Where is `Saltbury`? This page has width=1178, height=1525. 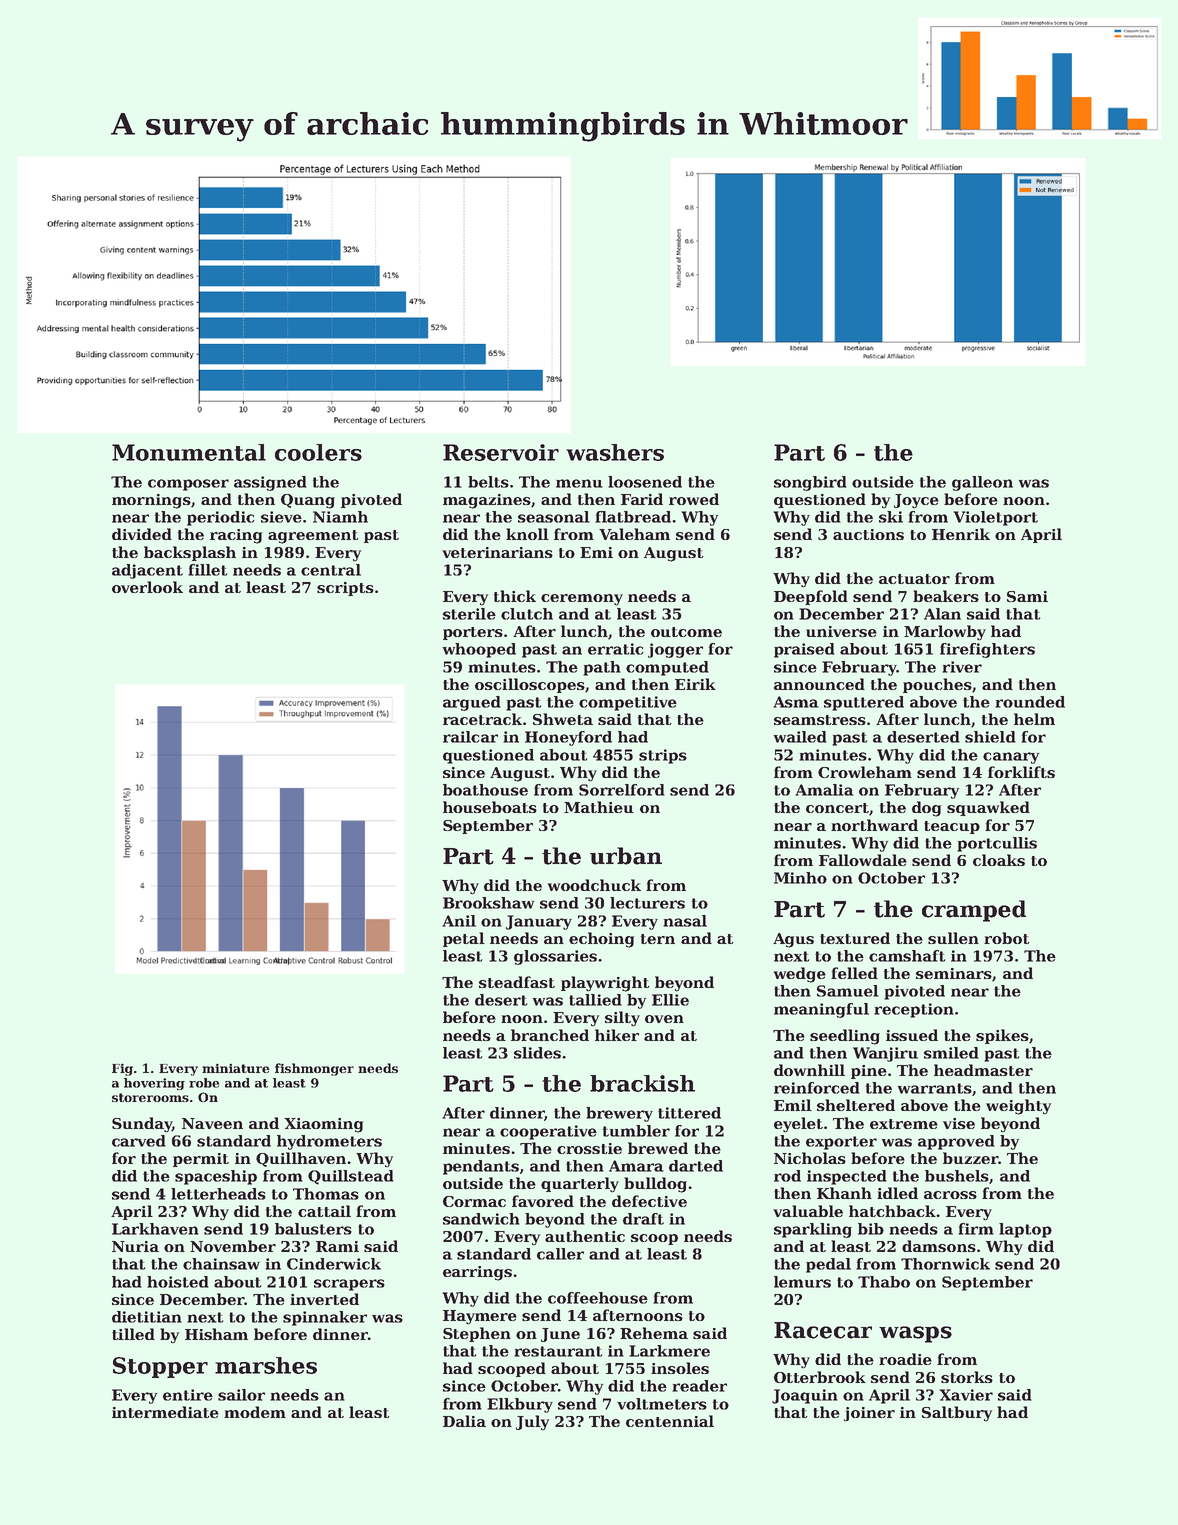
Saltbury is located at coordinates (957, 1414).
